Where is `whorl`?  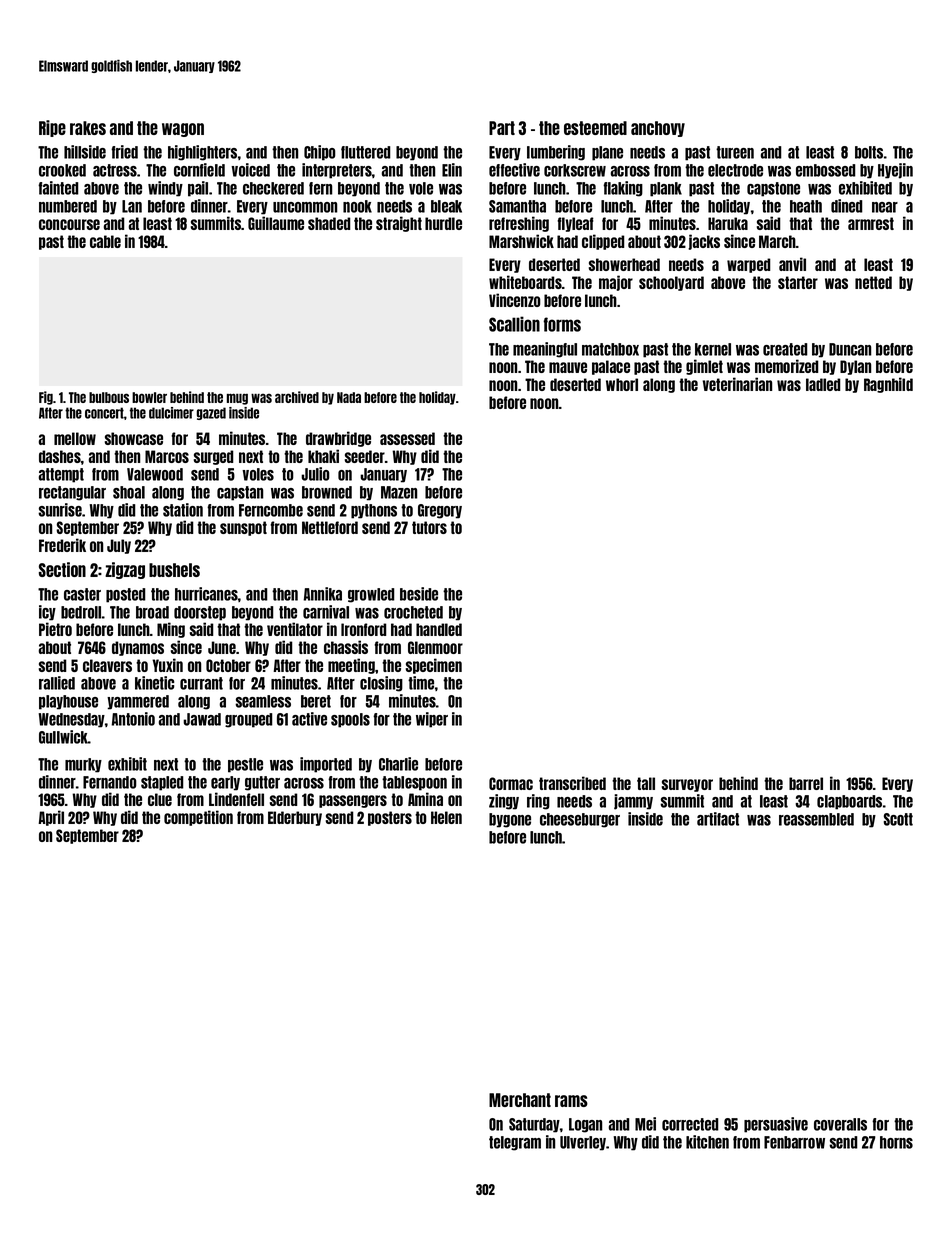 whorl is located at coordinates (622, 384).
